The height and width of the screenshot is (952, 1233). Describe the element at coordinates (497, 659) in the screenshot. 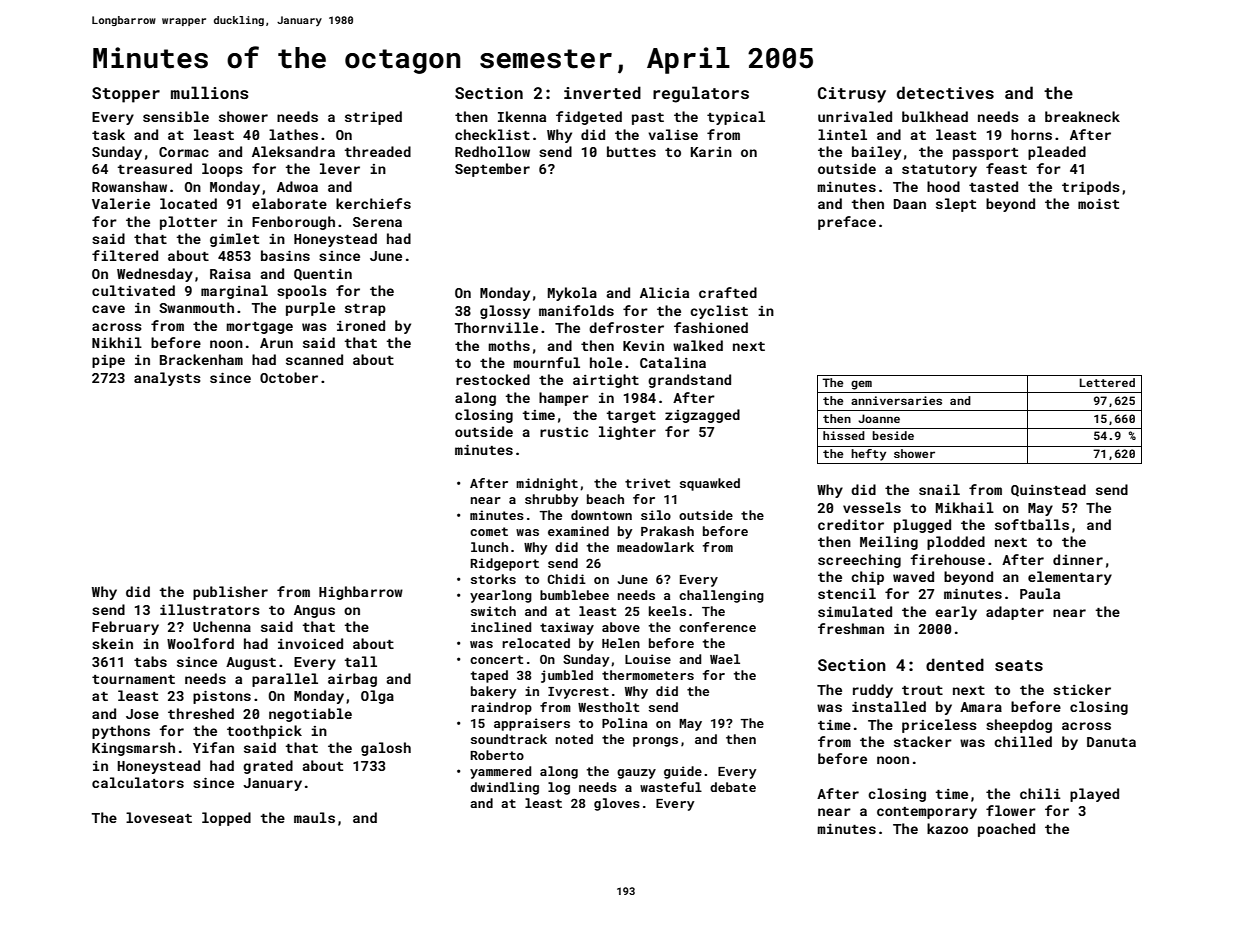

I see `concert` at that location.
